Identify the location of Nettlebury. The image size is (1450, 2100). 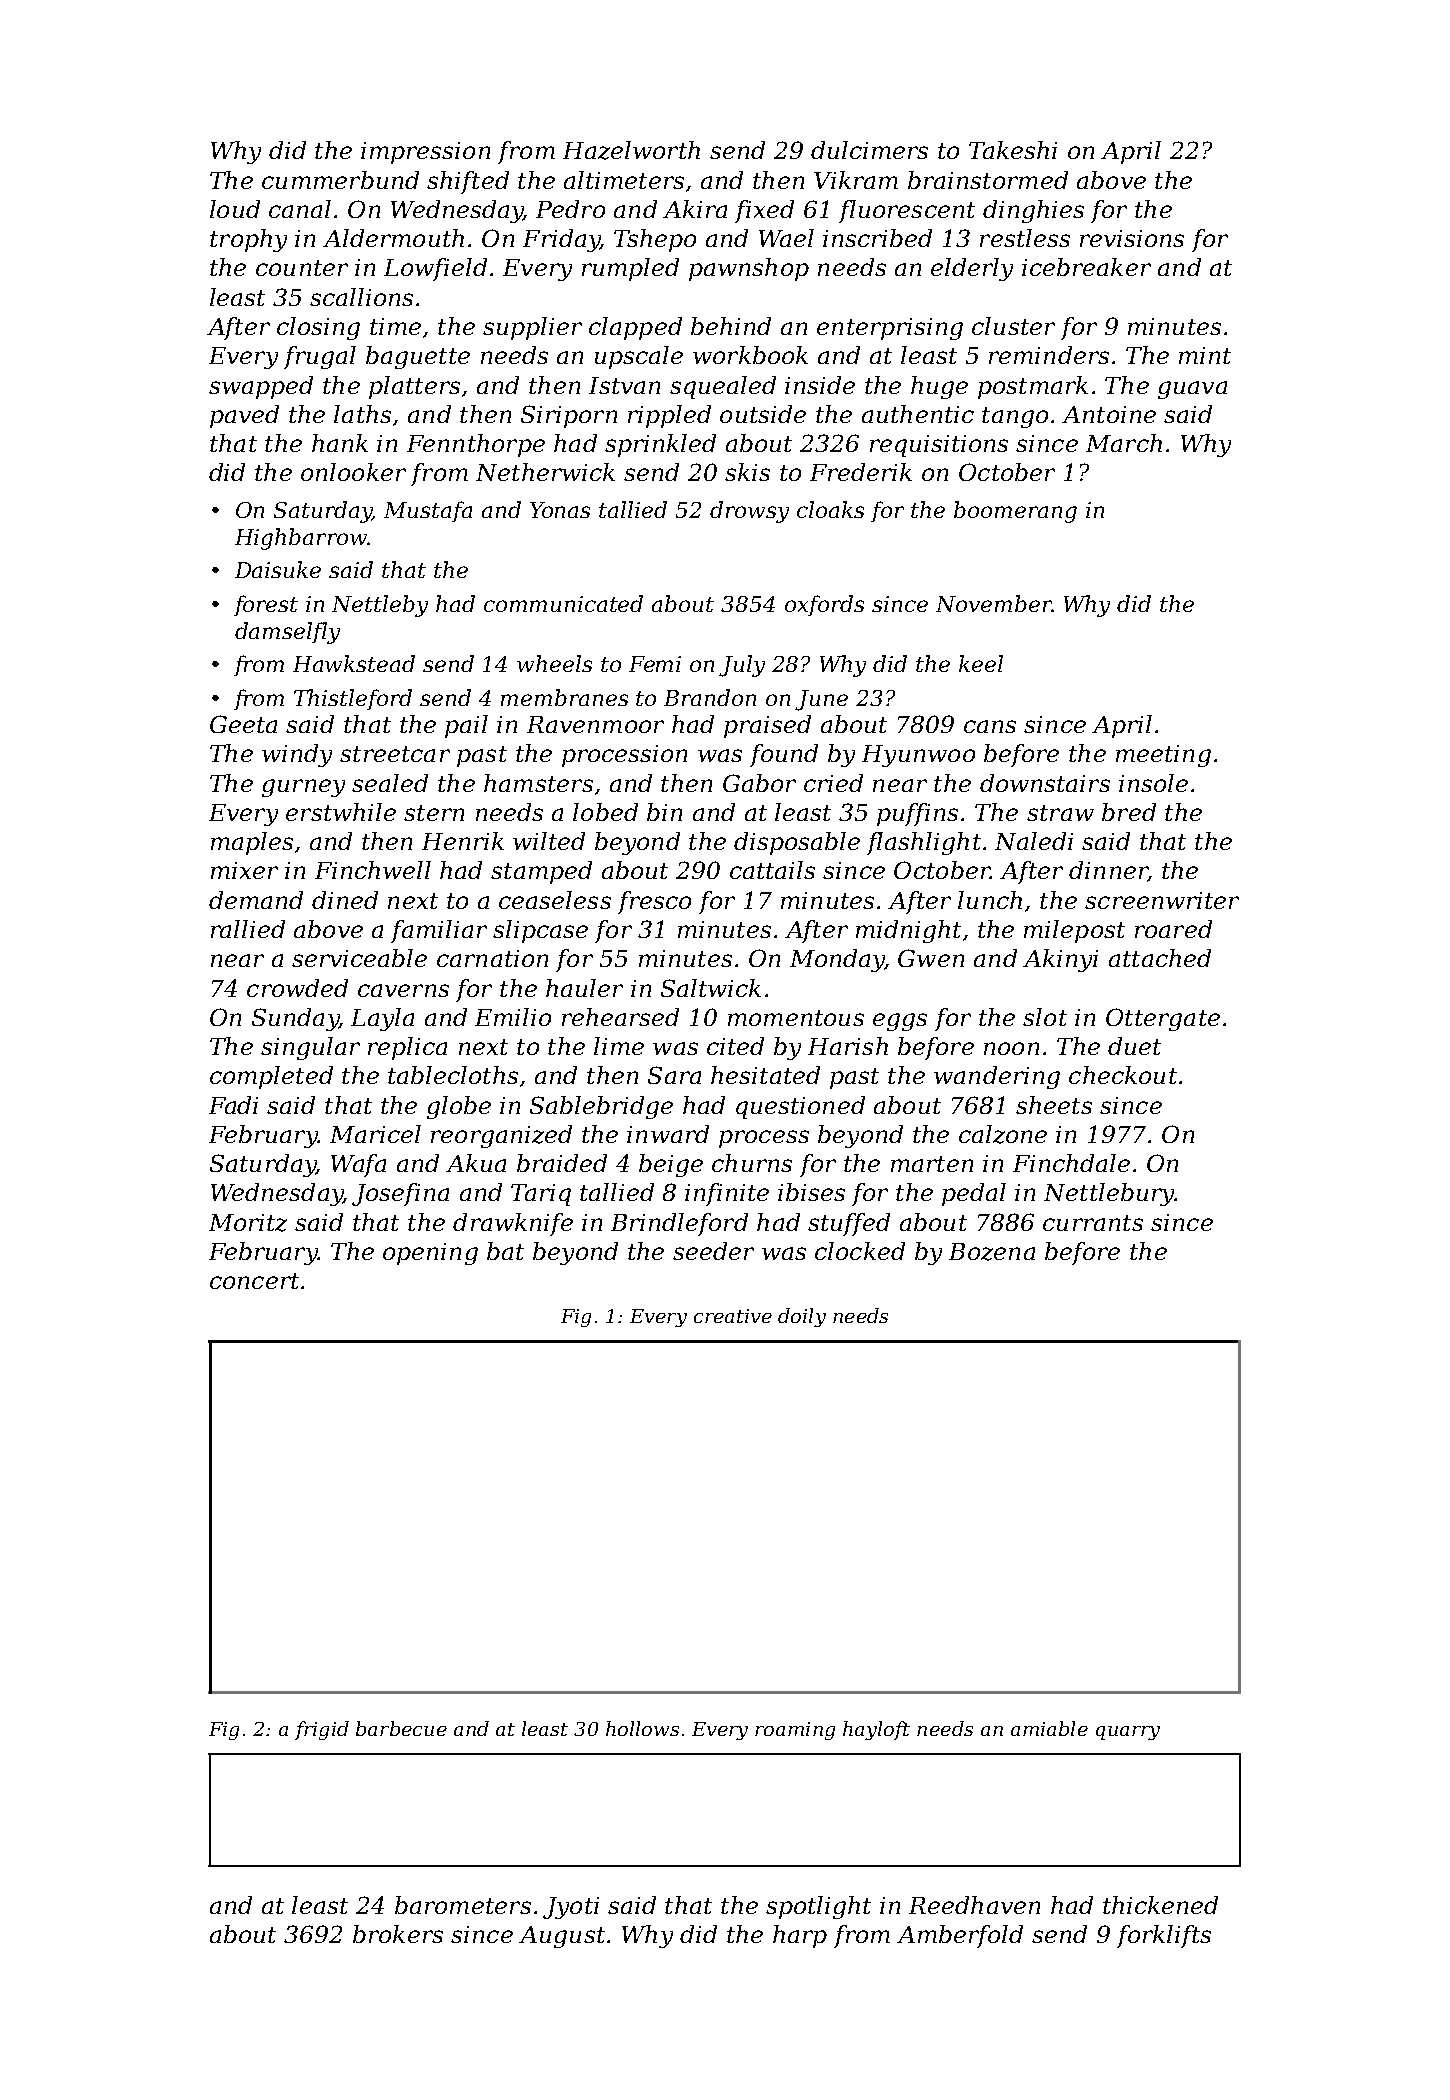
(1109, 1194).
